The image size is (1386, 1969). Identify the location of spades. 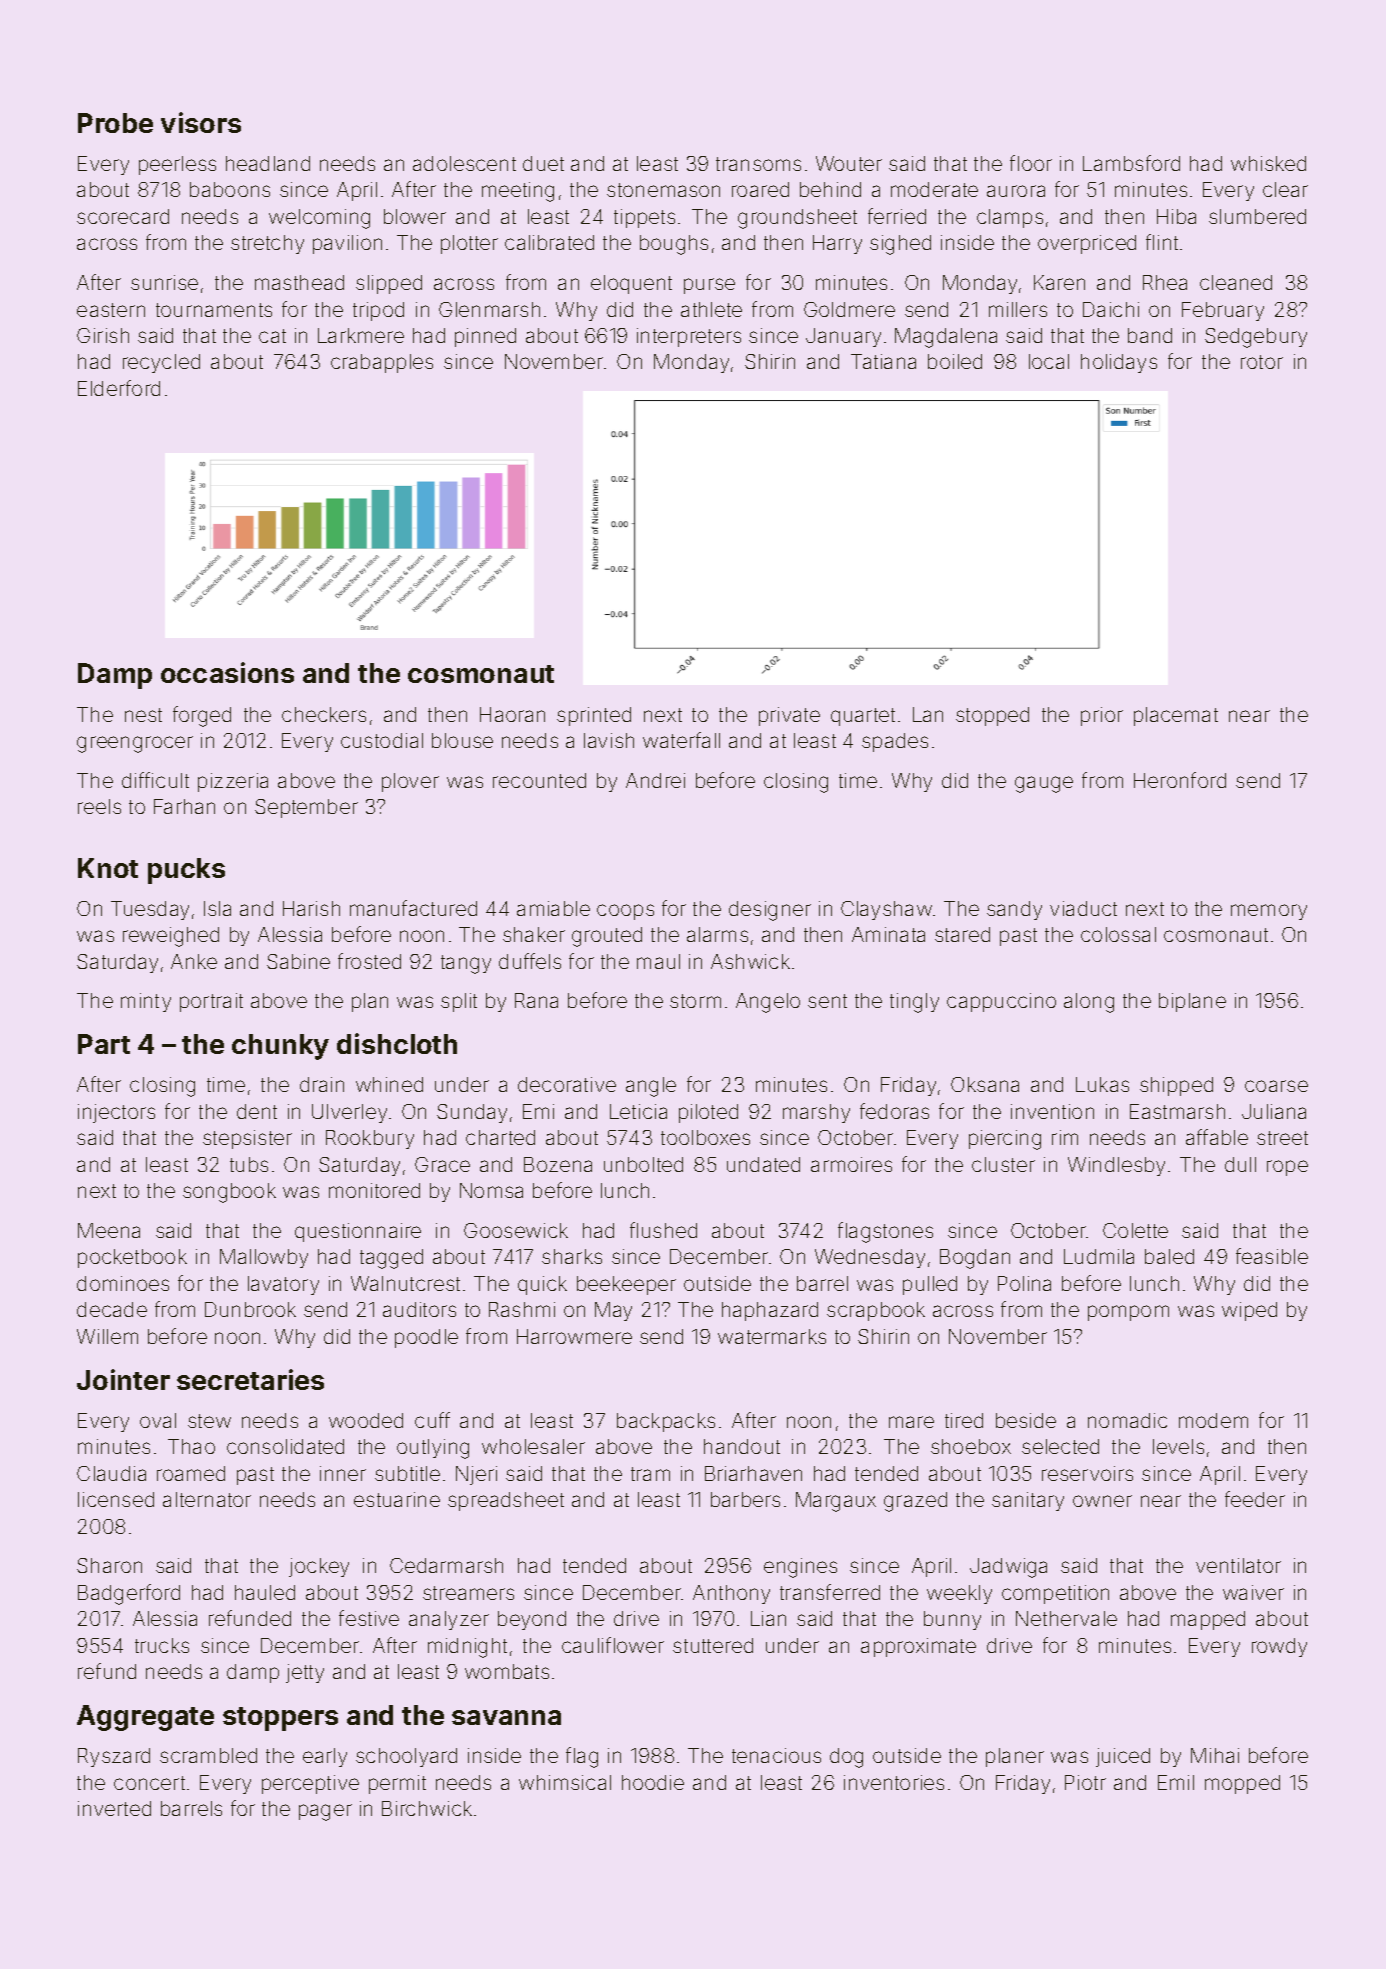
(895, 742).
